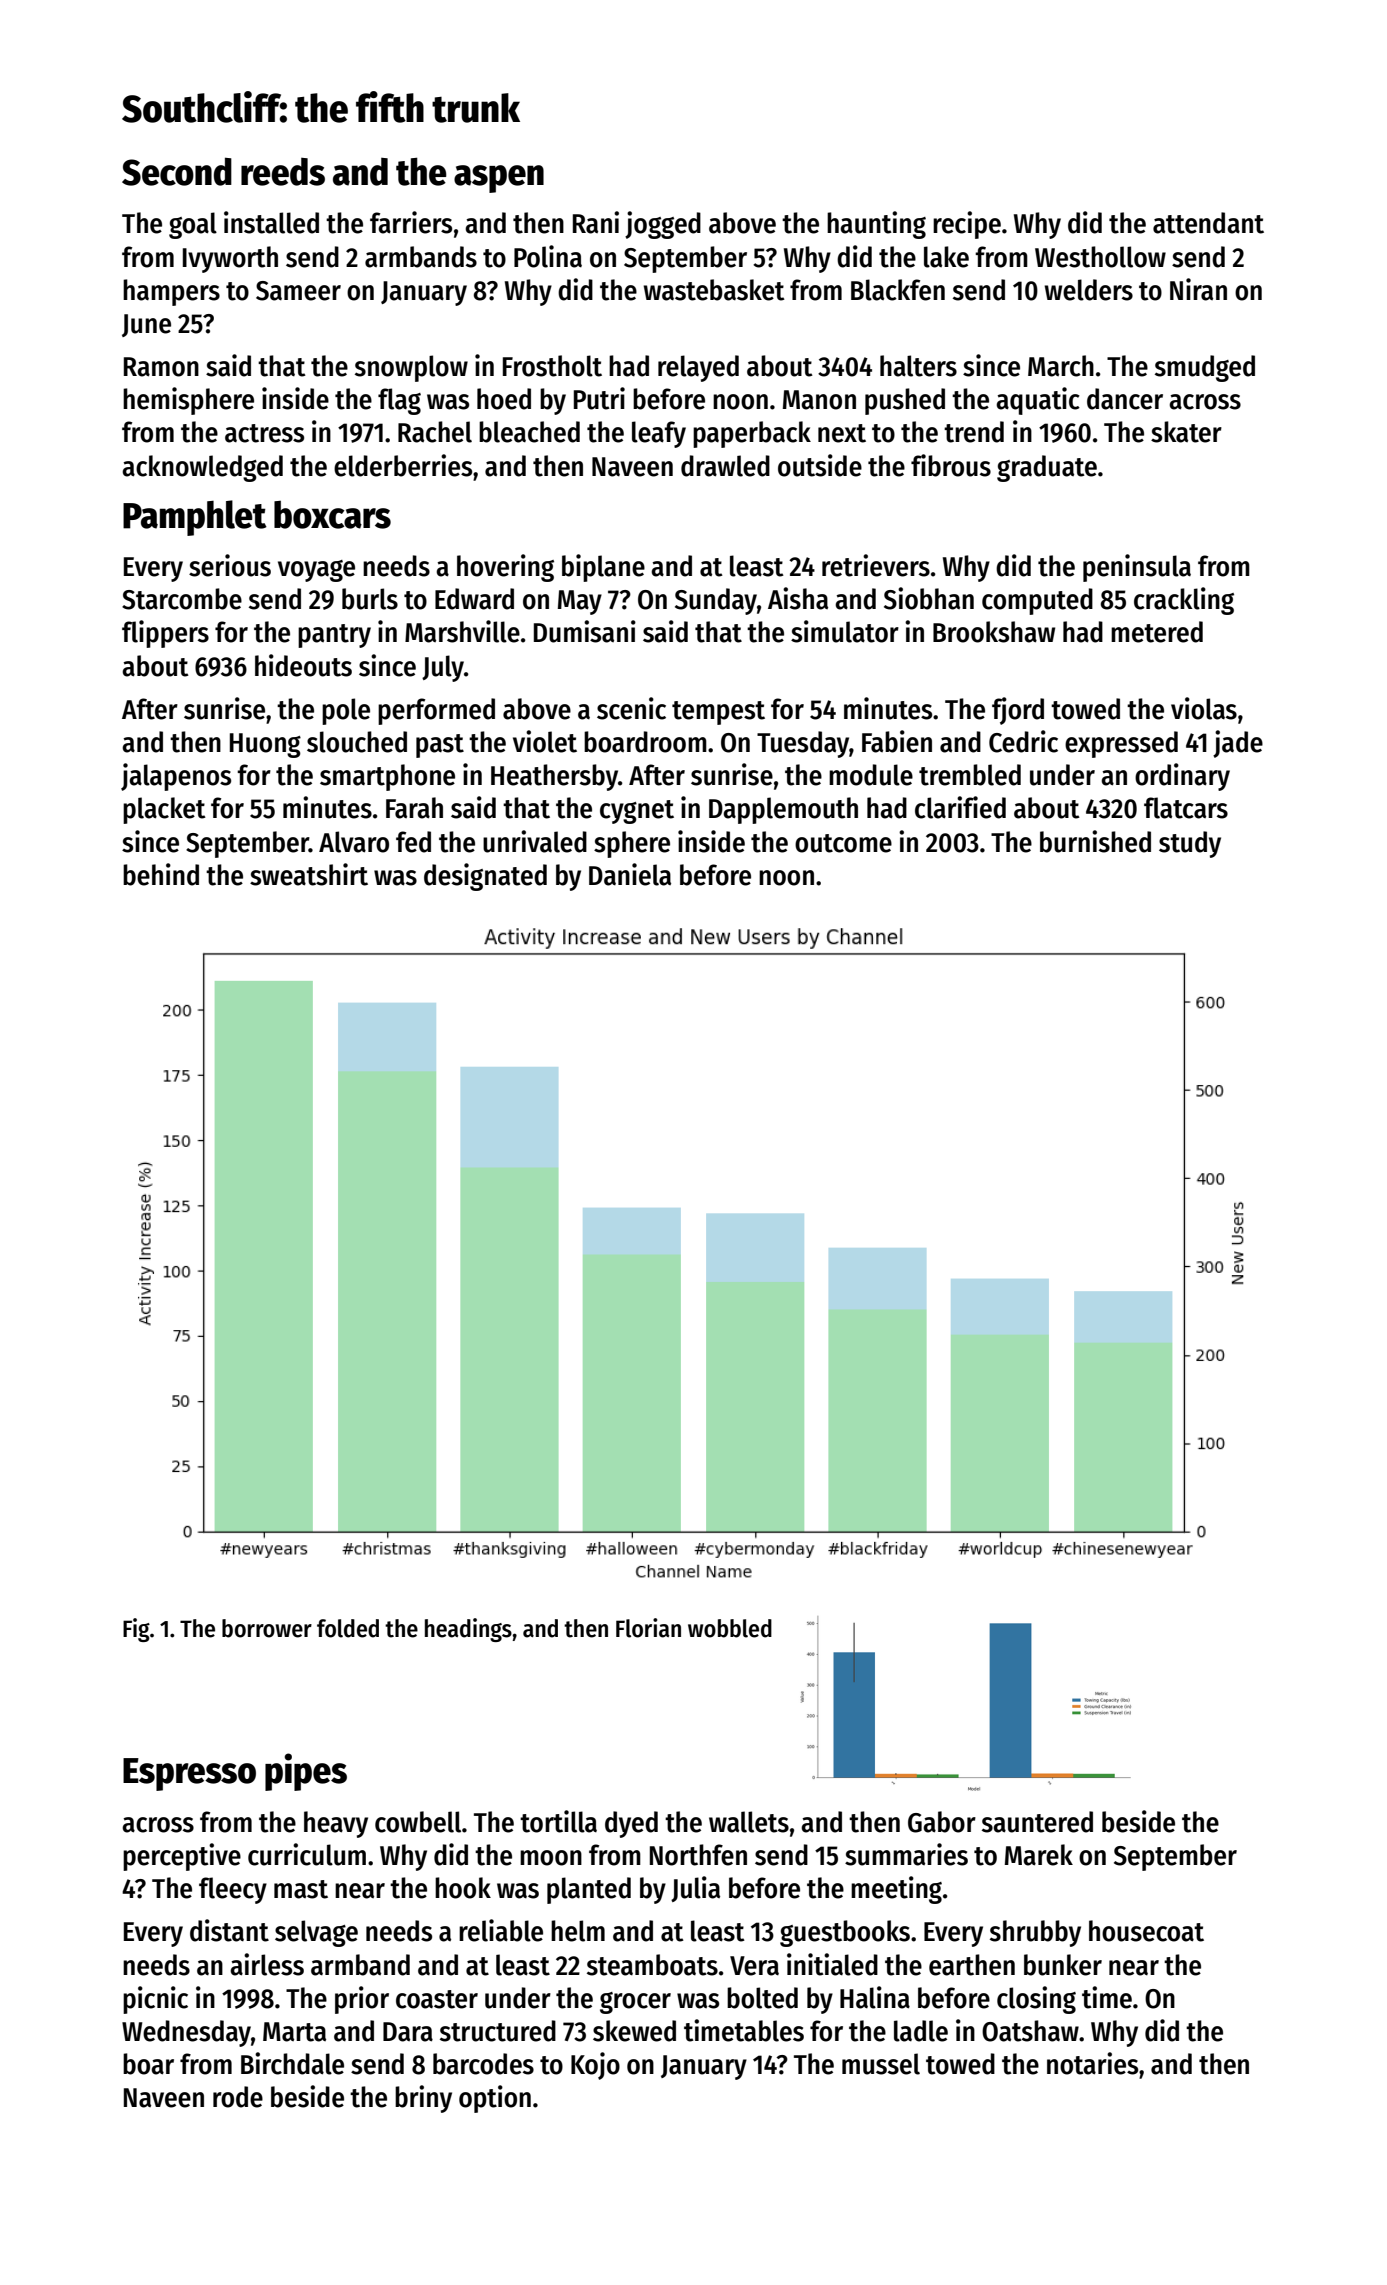  What do you see at coordinates (663, 225) in the page?
I see `jogged` at bounding box center [663, 225].
